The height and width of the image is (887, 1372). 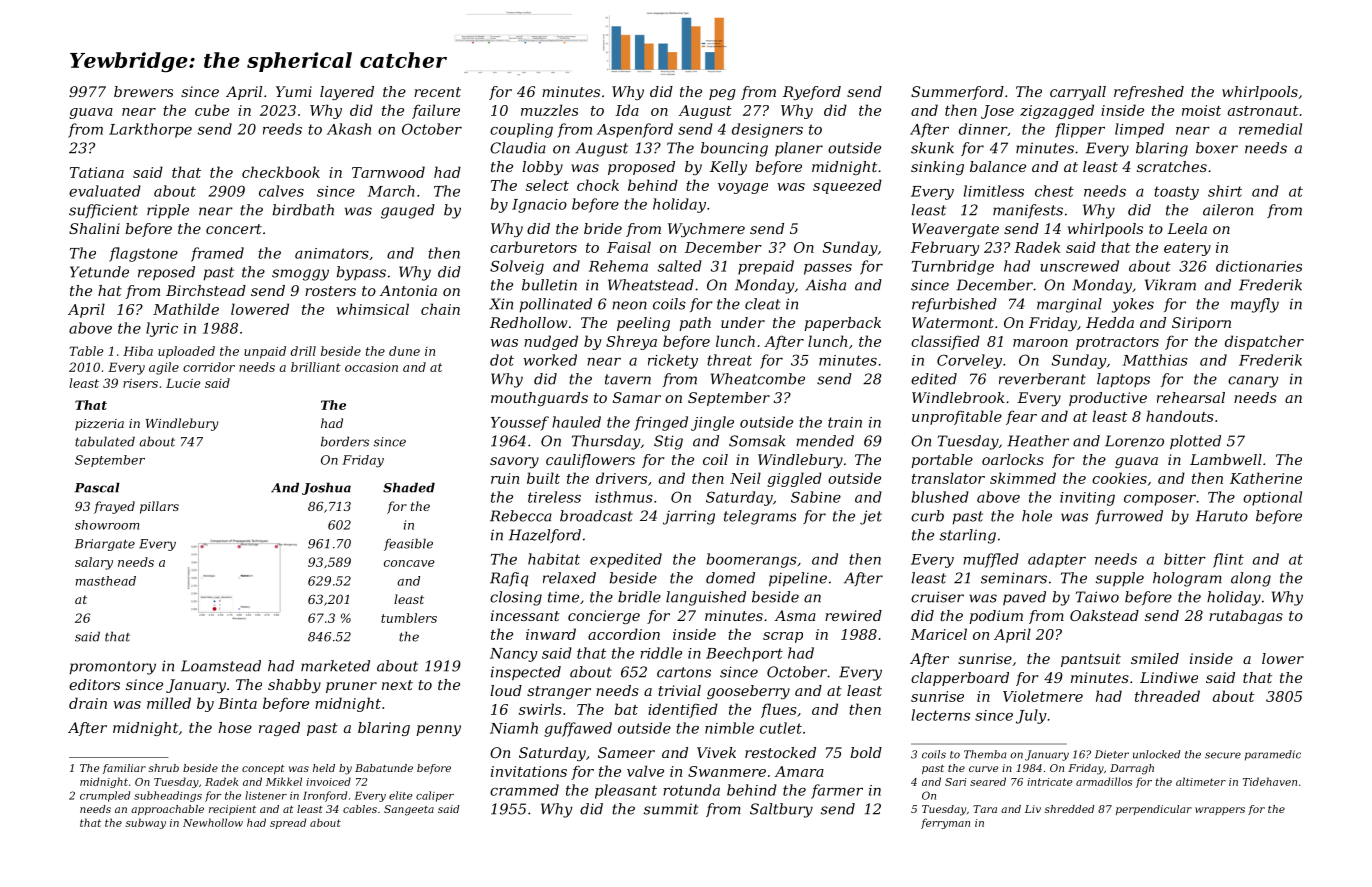 What do you see at coordinates (743, 322) in the image?
I see `under` at bounding box center [743, 322].
